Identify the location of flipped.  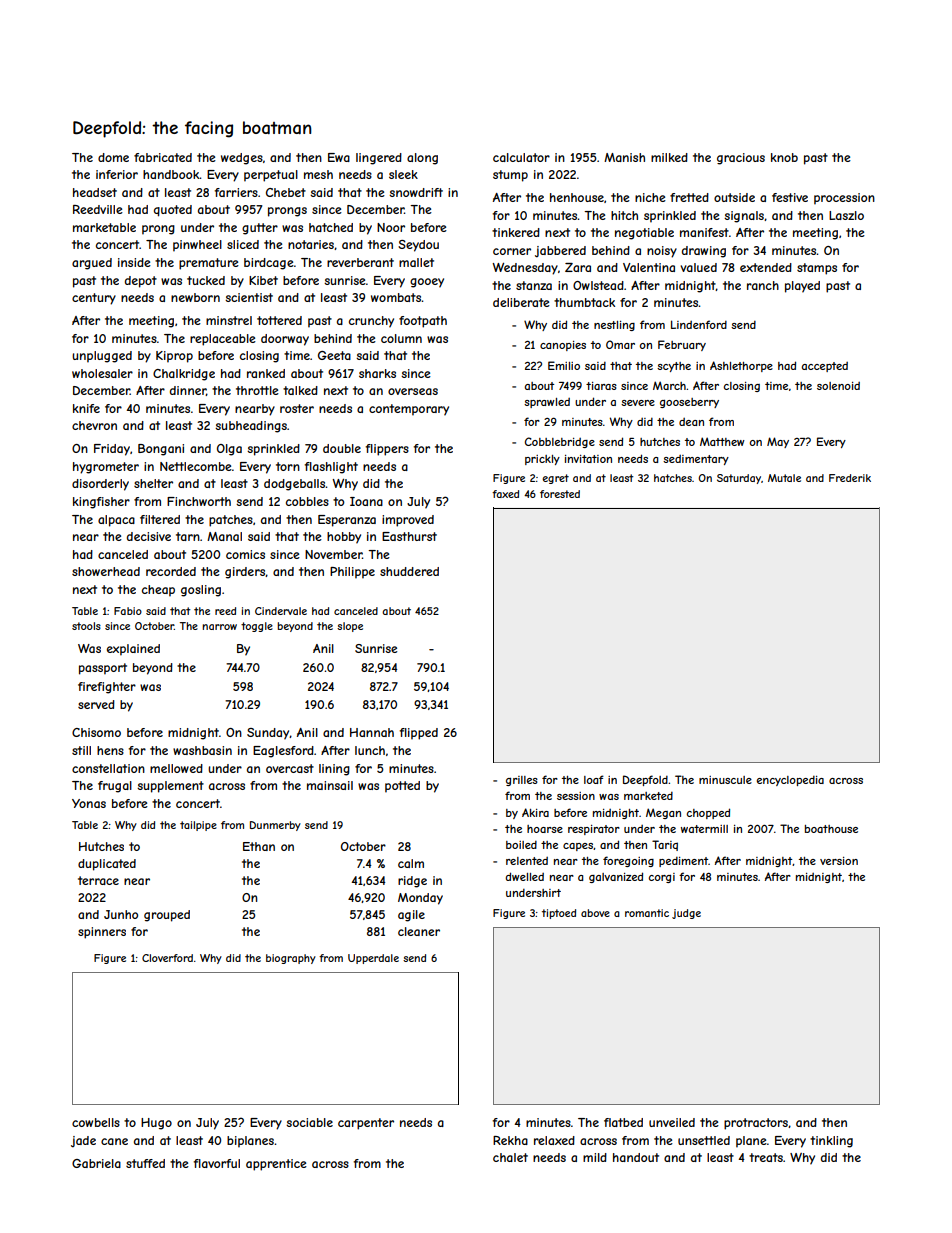
(419, 734).
